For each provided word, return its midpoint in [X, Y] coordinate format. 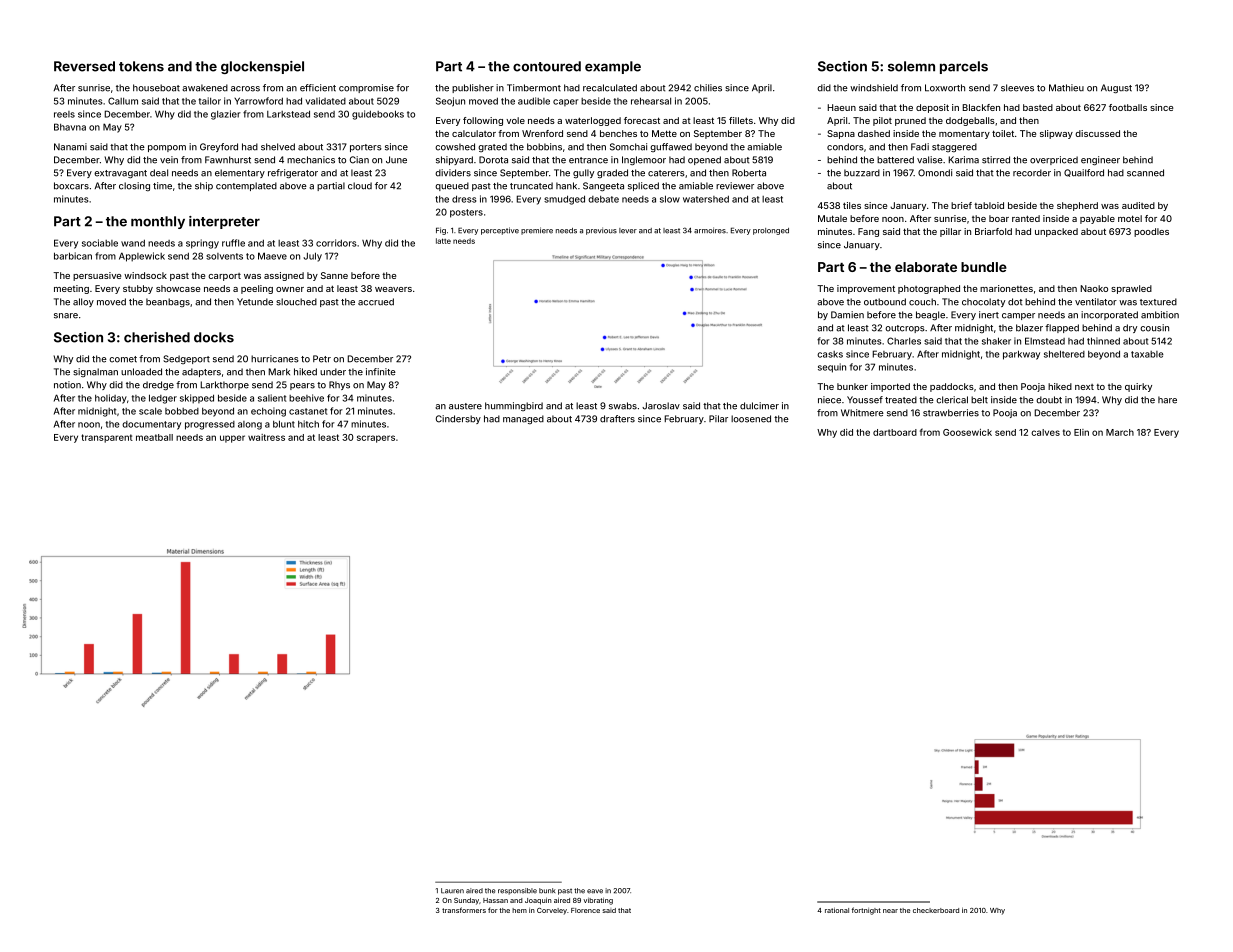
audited [1138, 205]
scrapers [376, 439]
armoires [710, 230]
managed [523, 419]
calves [1045, 432]
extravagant [120, 174]
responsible [517, 891]
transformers [464, 910]
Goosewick [967, 432]
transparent [107, 438]
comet [123, 359]
